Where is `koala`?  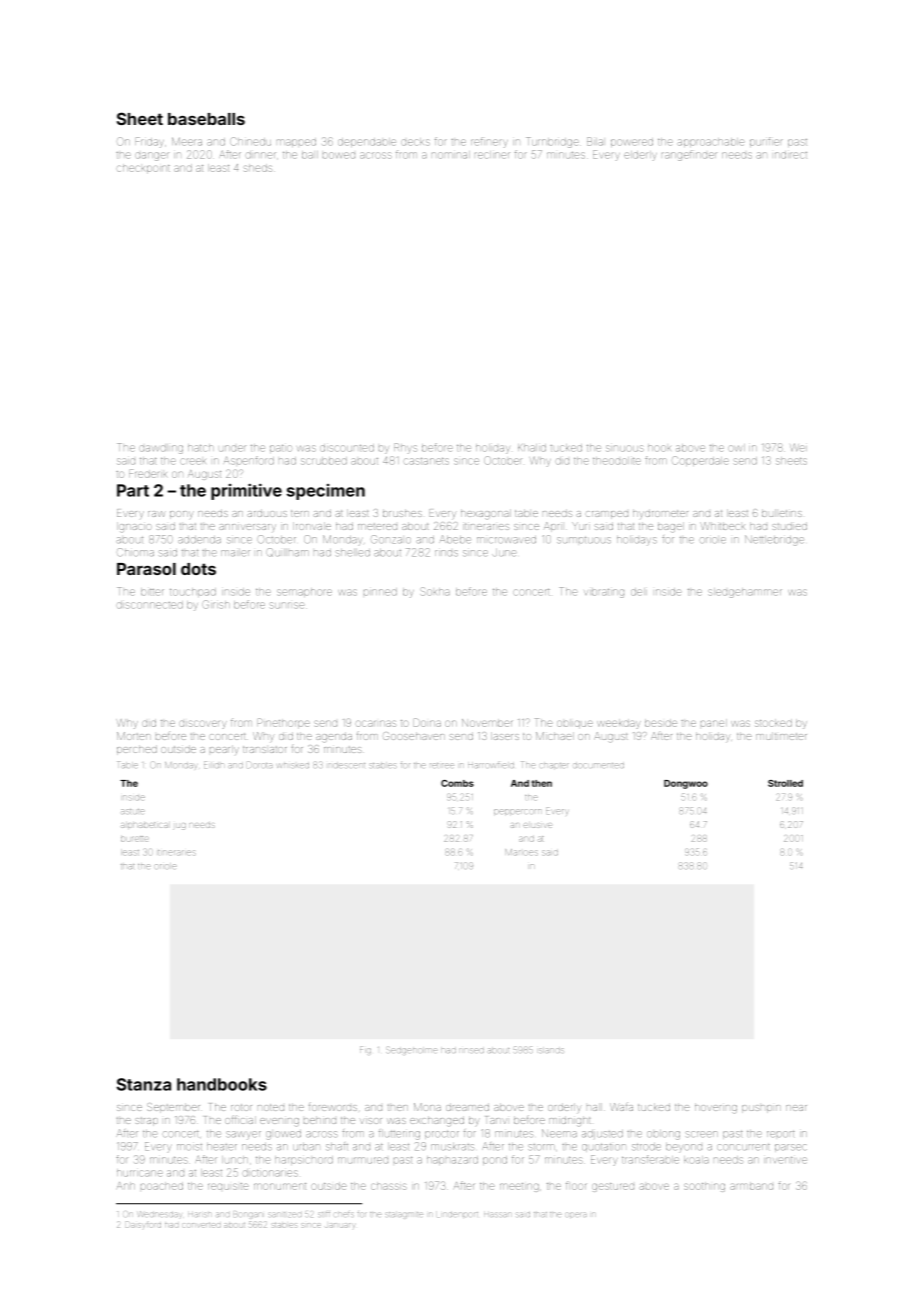 koala is located at coordinates (696, 1160).
